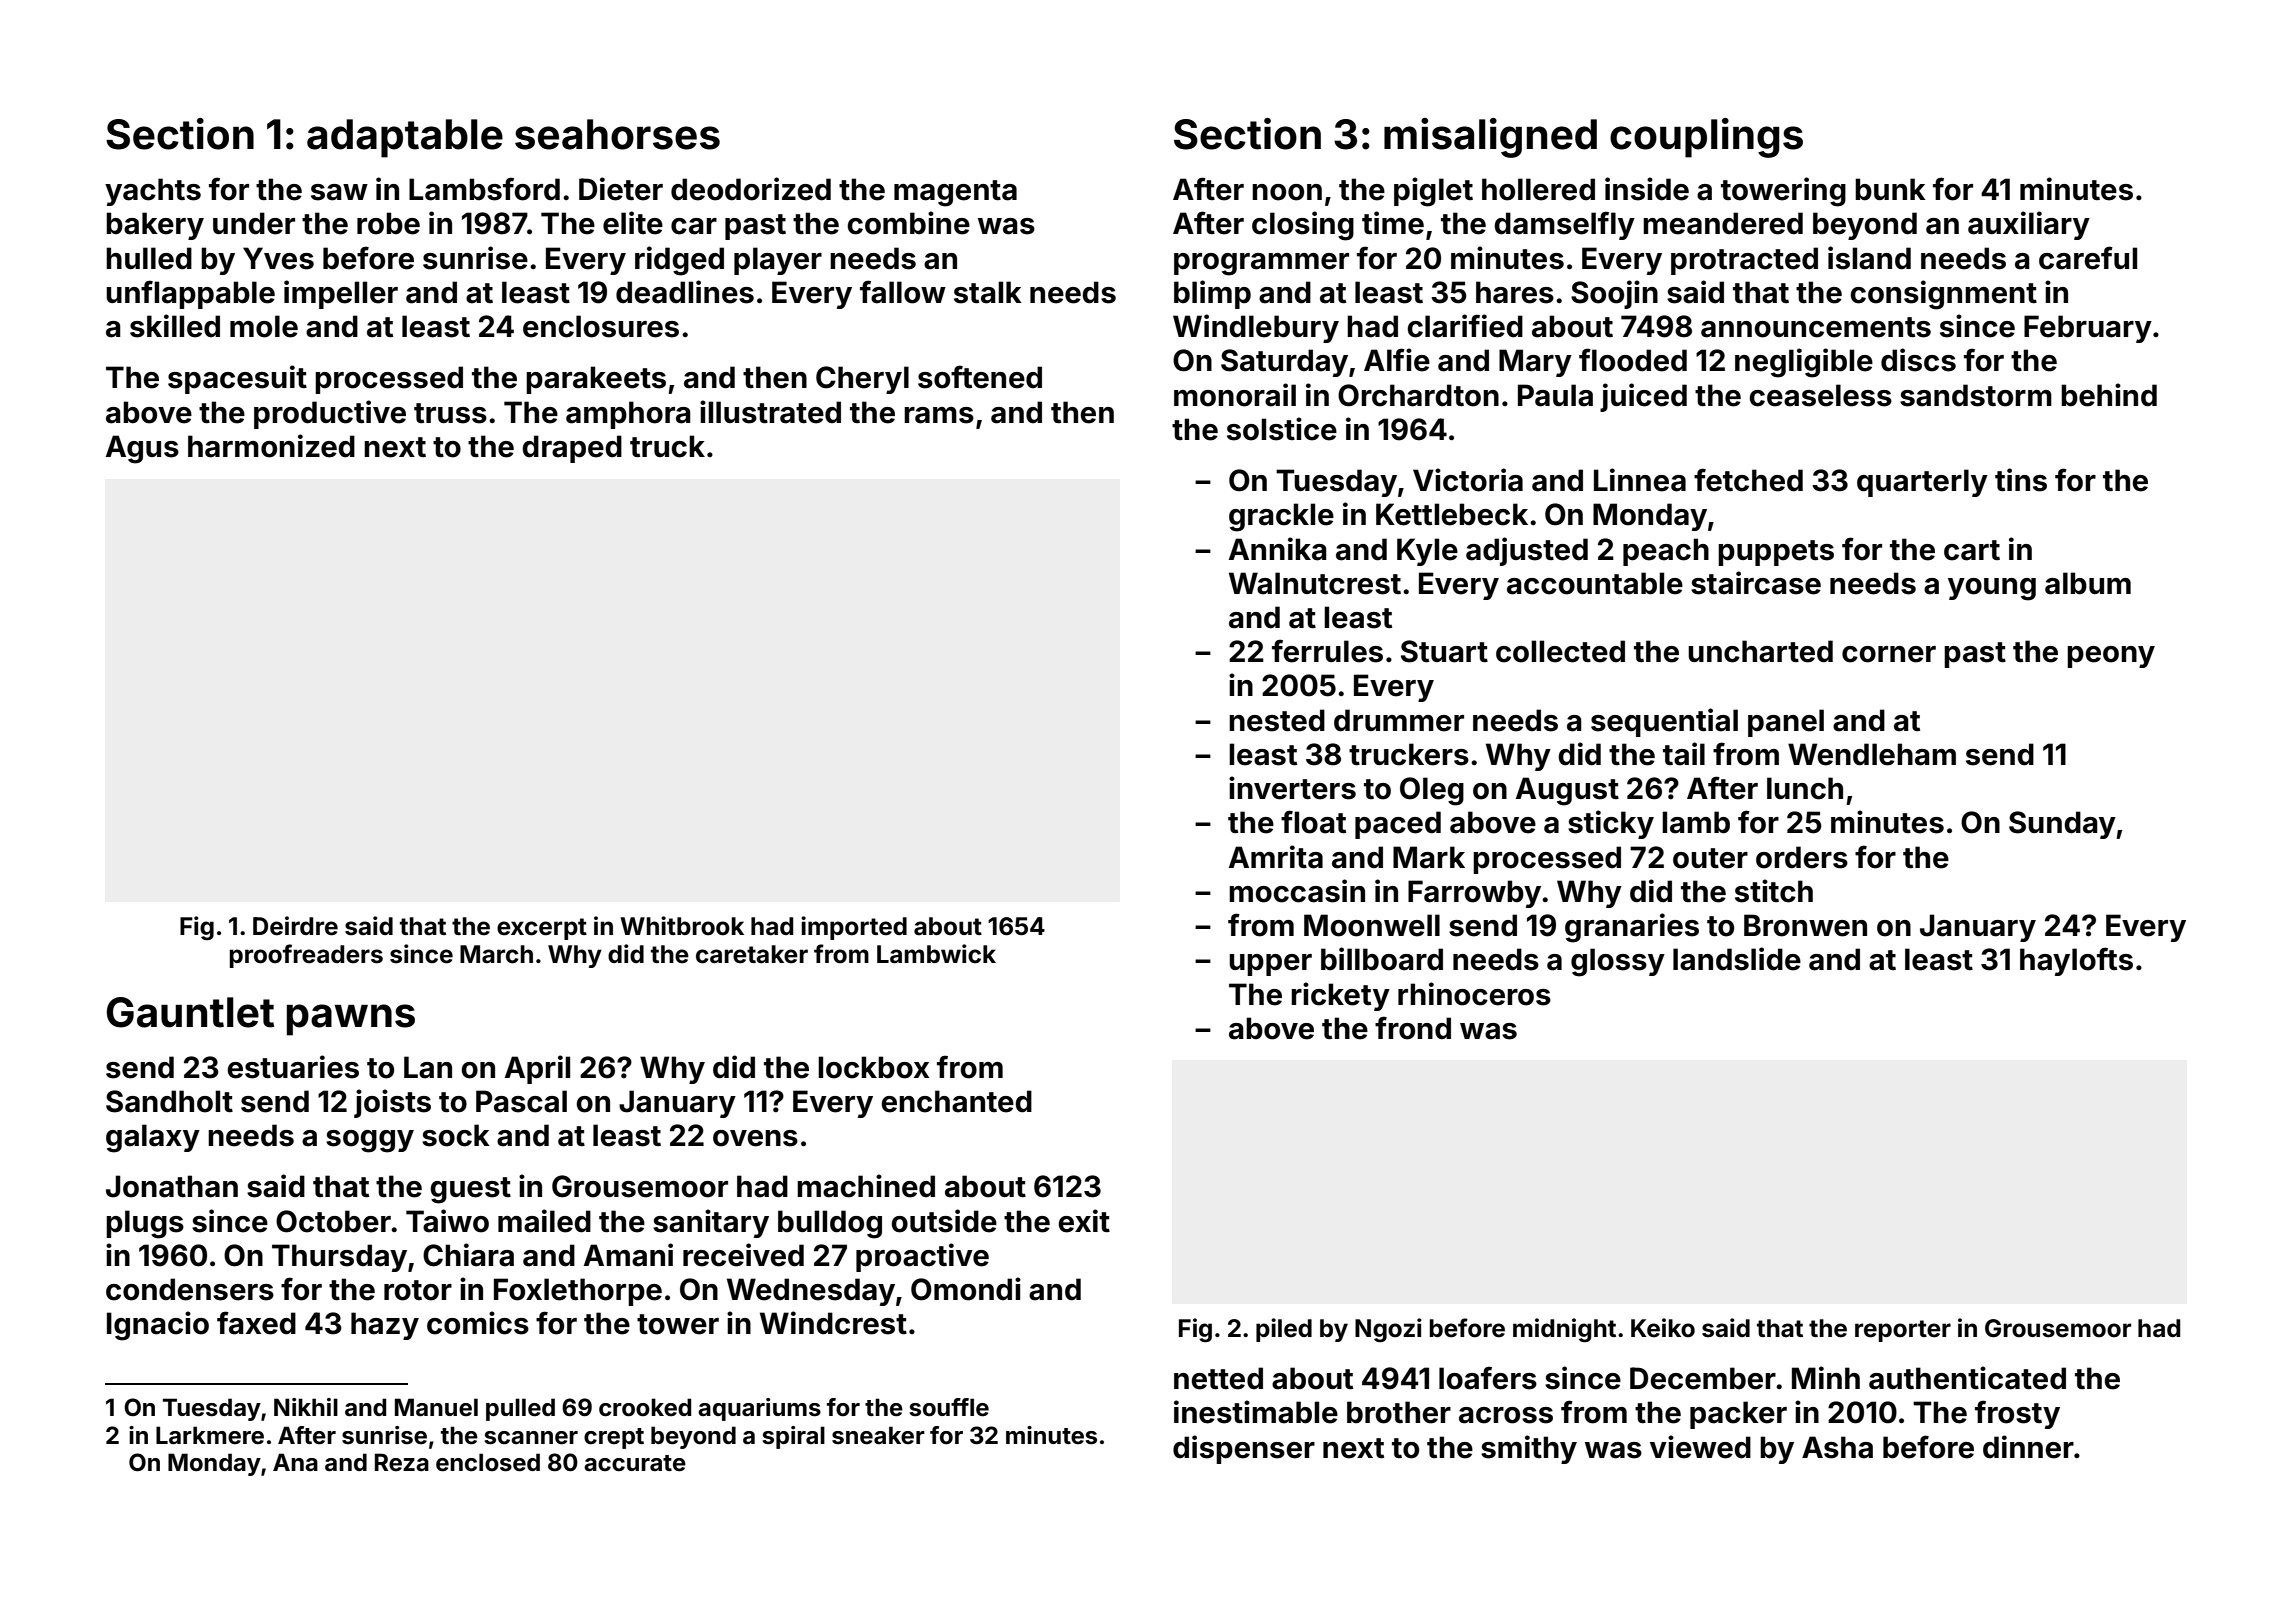  I want to click on dinner, so click(2028, 1447).
